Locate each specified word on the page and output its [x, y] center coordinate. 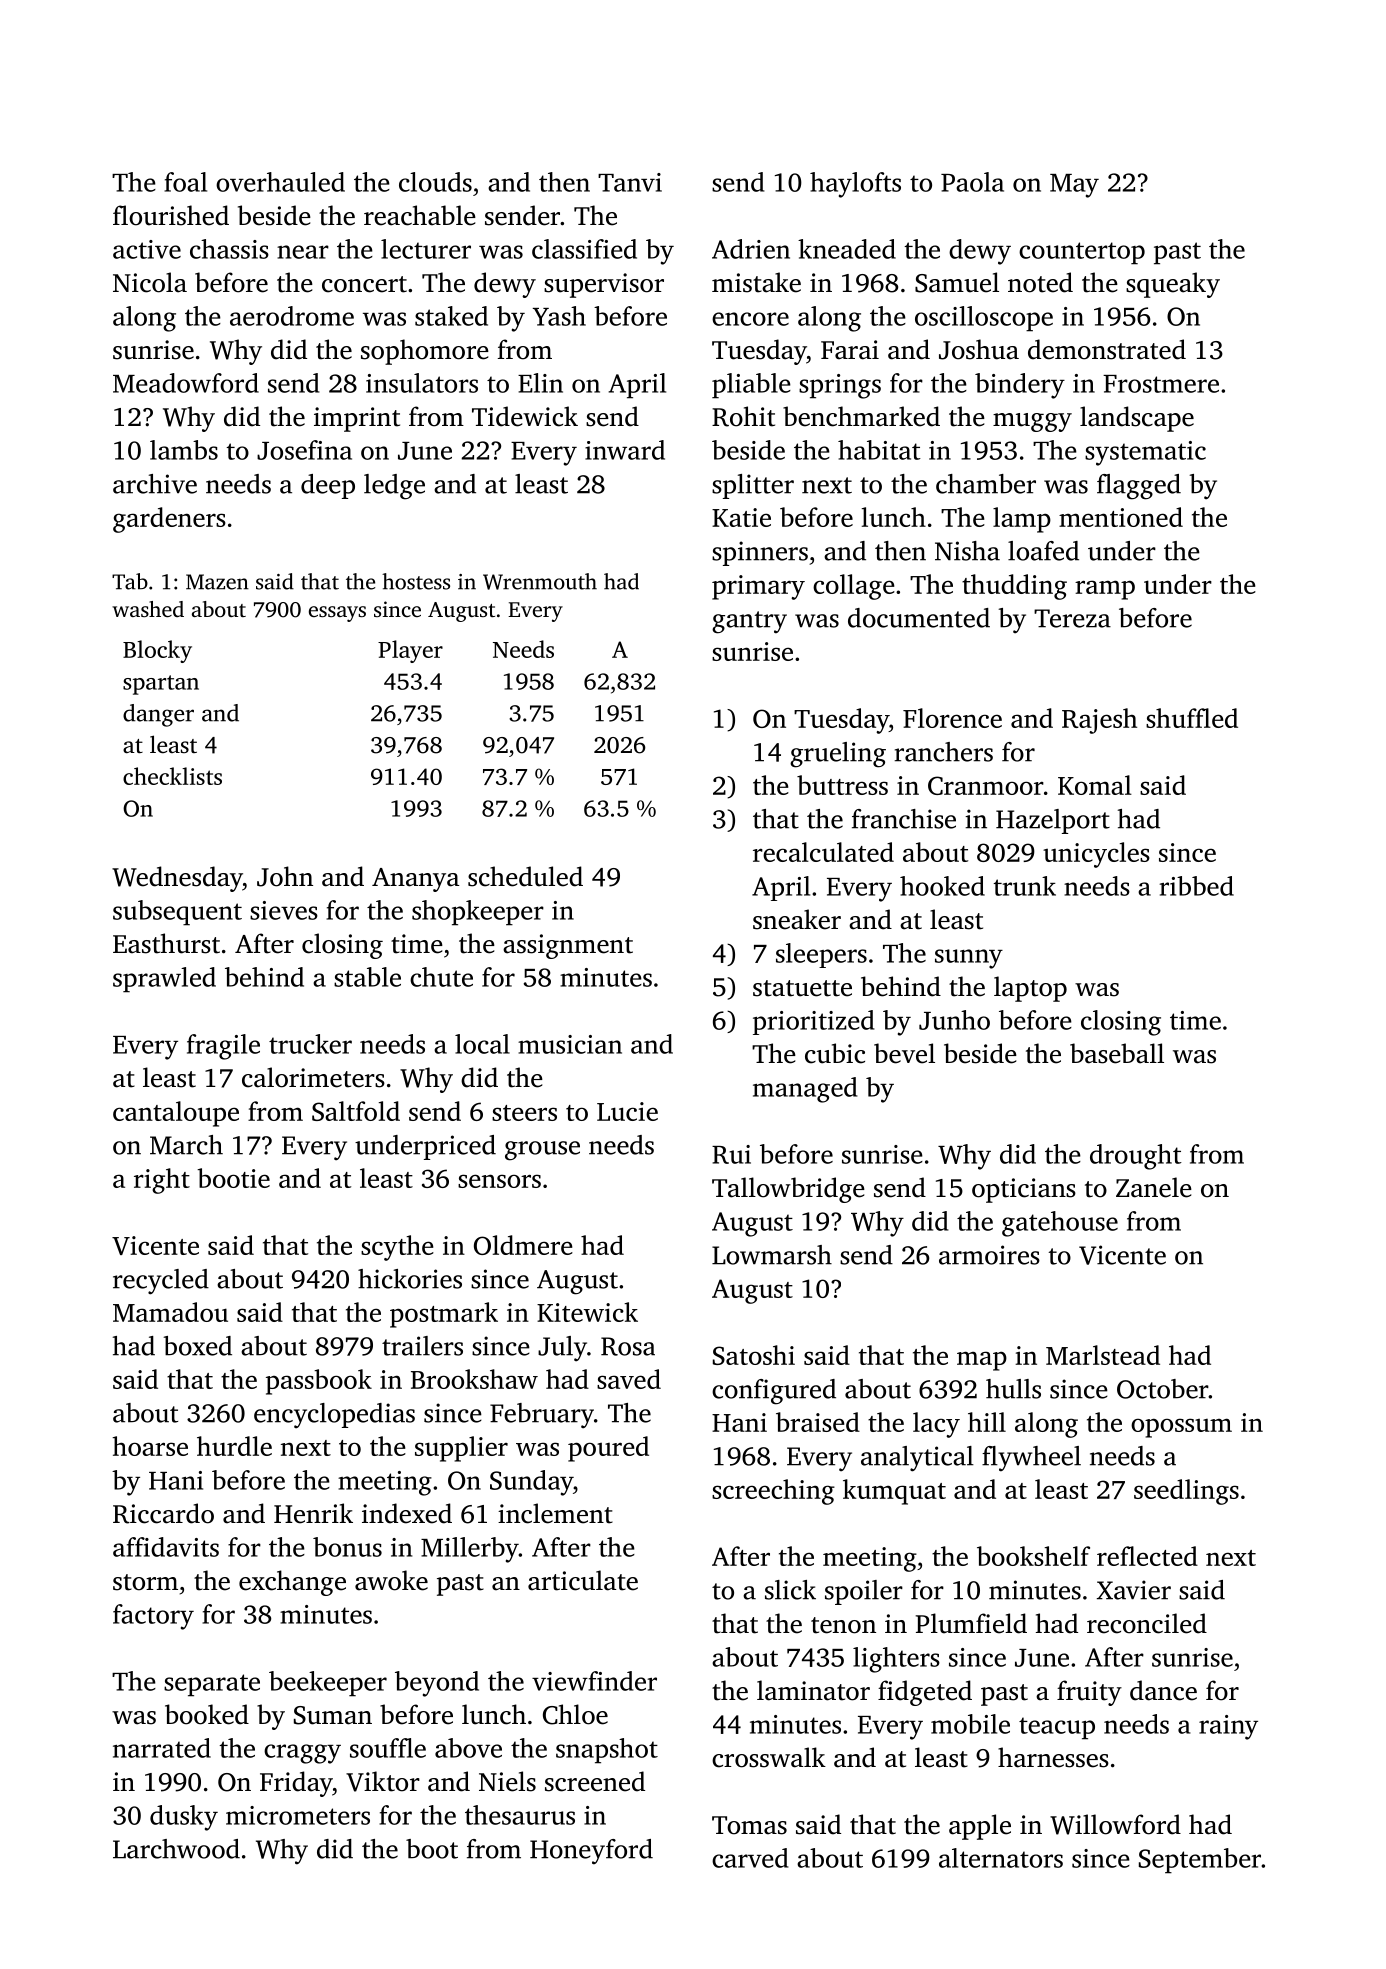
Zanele [1154, 1187]
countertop [1082, 253]
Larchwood [176, 1849]
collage [854, 587]
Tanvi [630, 182]
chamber [986, 484]
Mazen [217, 582]
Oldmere [523, 1245]
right [162, 1181]
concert [364, 284]
